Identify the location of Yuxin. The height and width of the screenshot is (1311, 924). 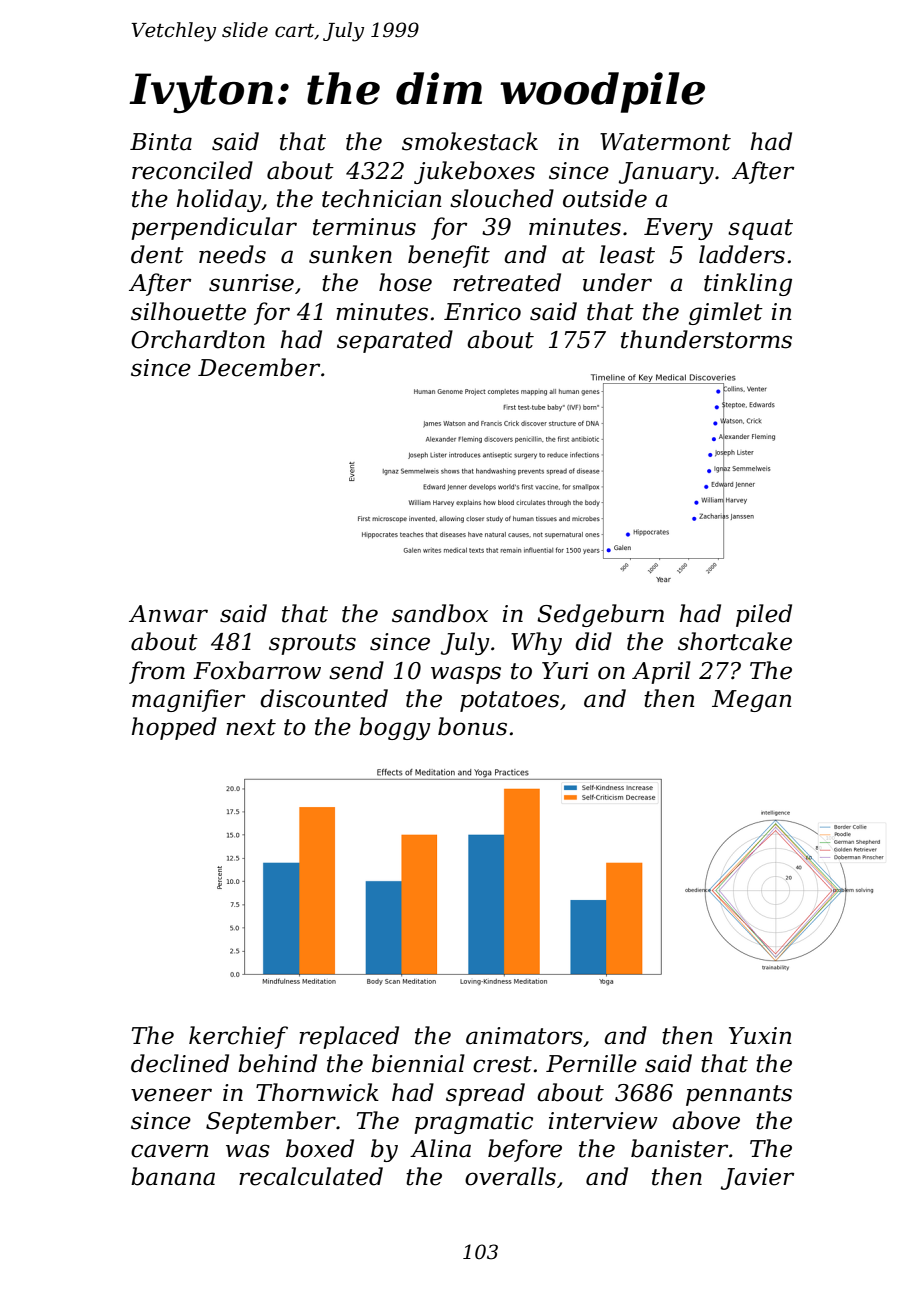
(760, 1036).
